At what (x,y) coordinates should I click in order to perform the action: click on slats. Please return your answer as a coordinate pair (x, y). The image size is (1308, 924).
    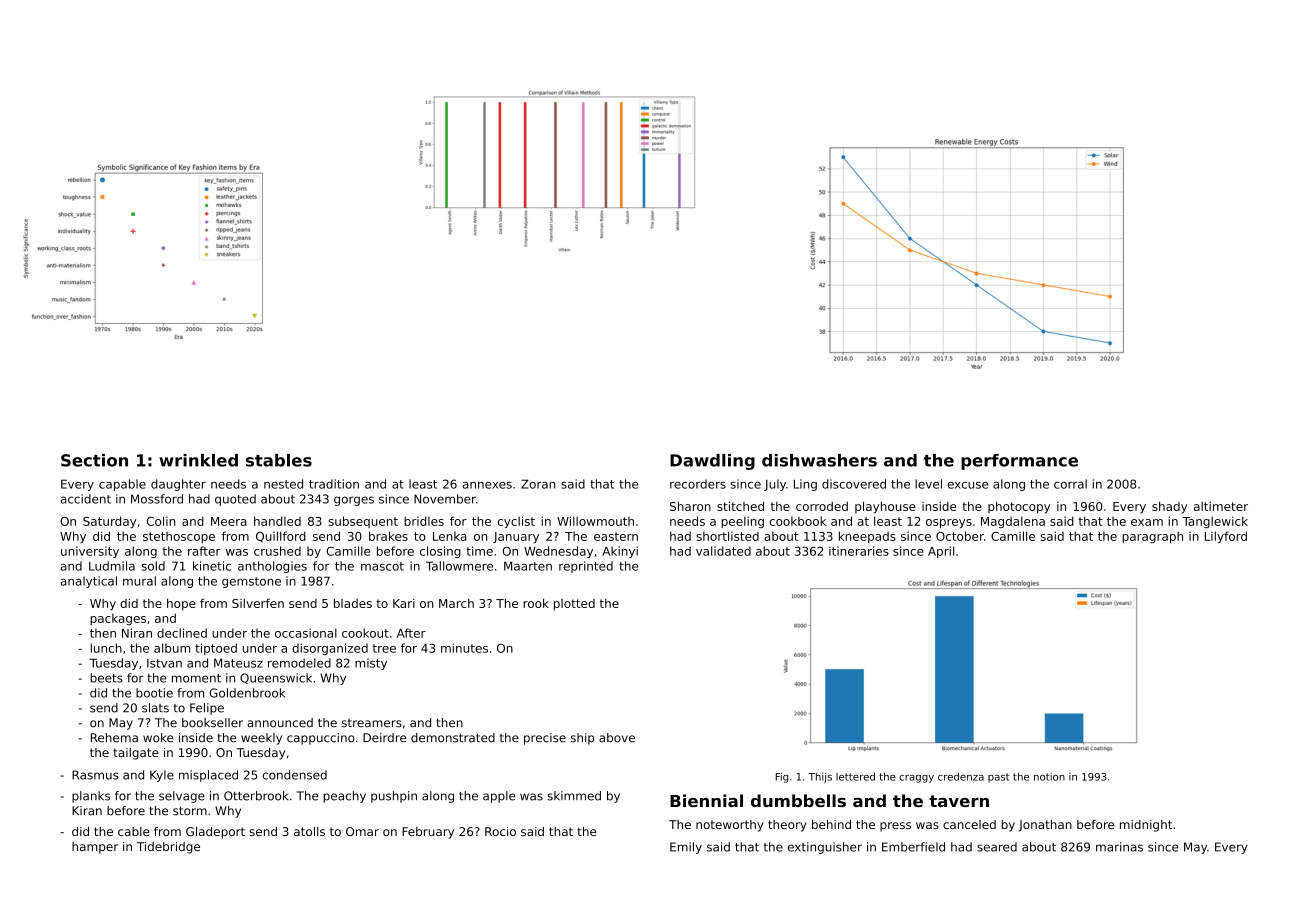
    Looking at the image, I should click on (155, 708).
